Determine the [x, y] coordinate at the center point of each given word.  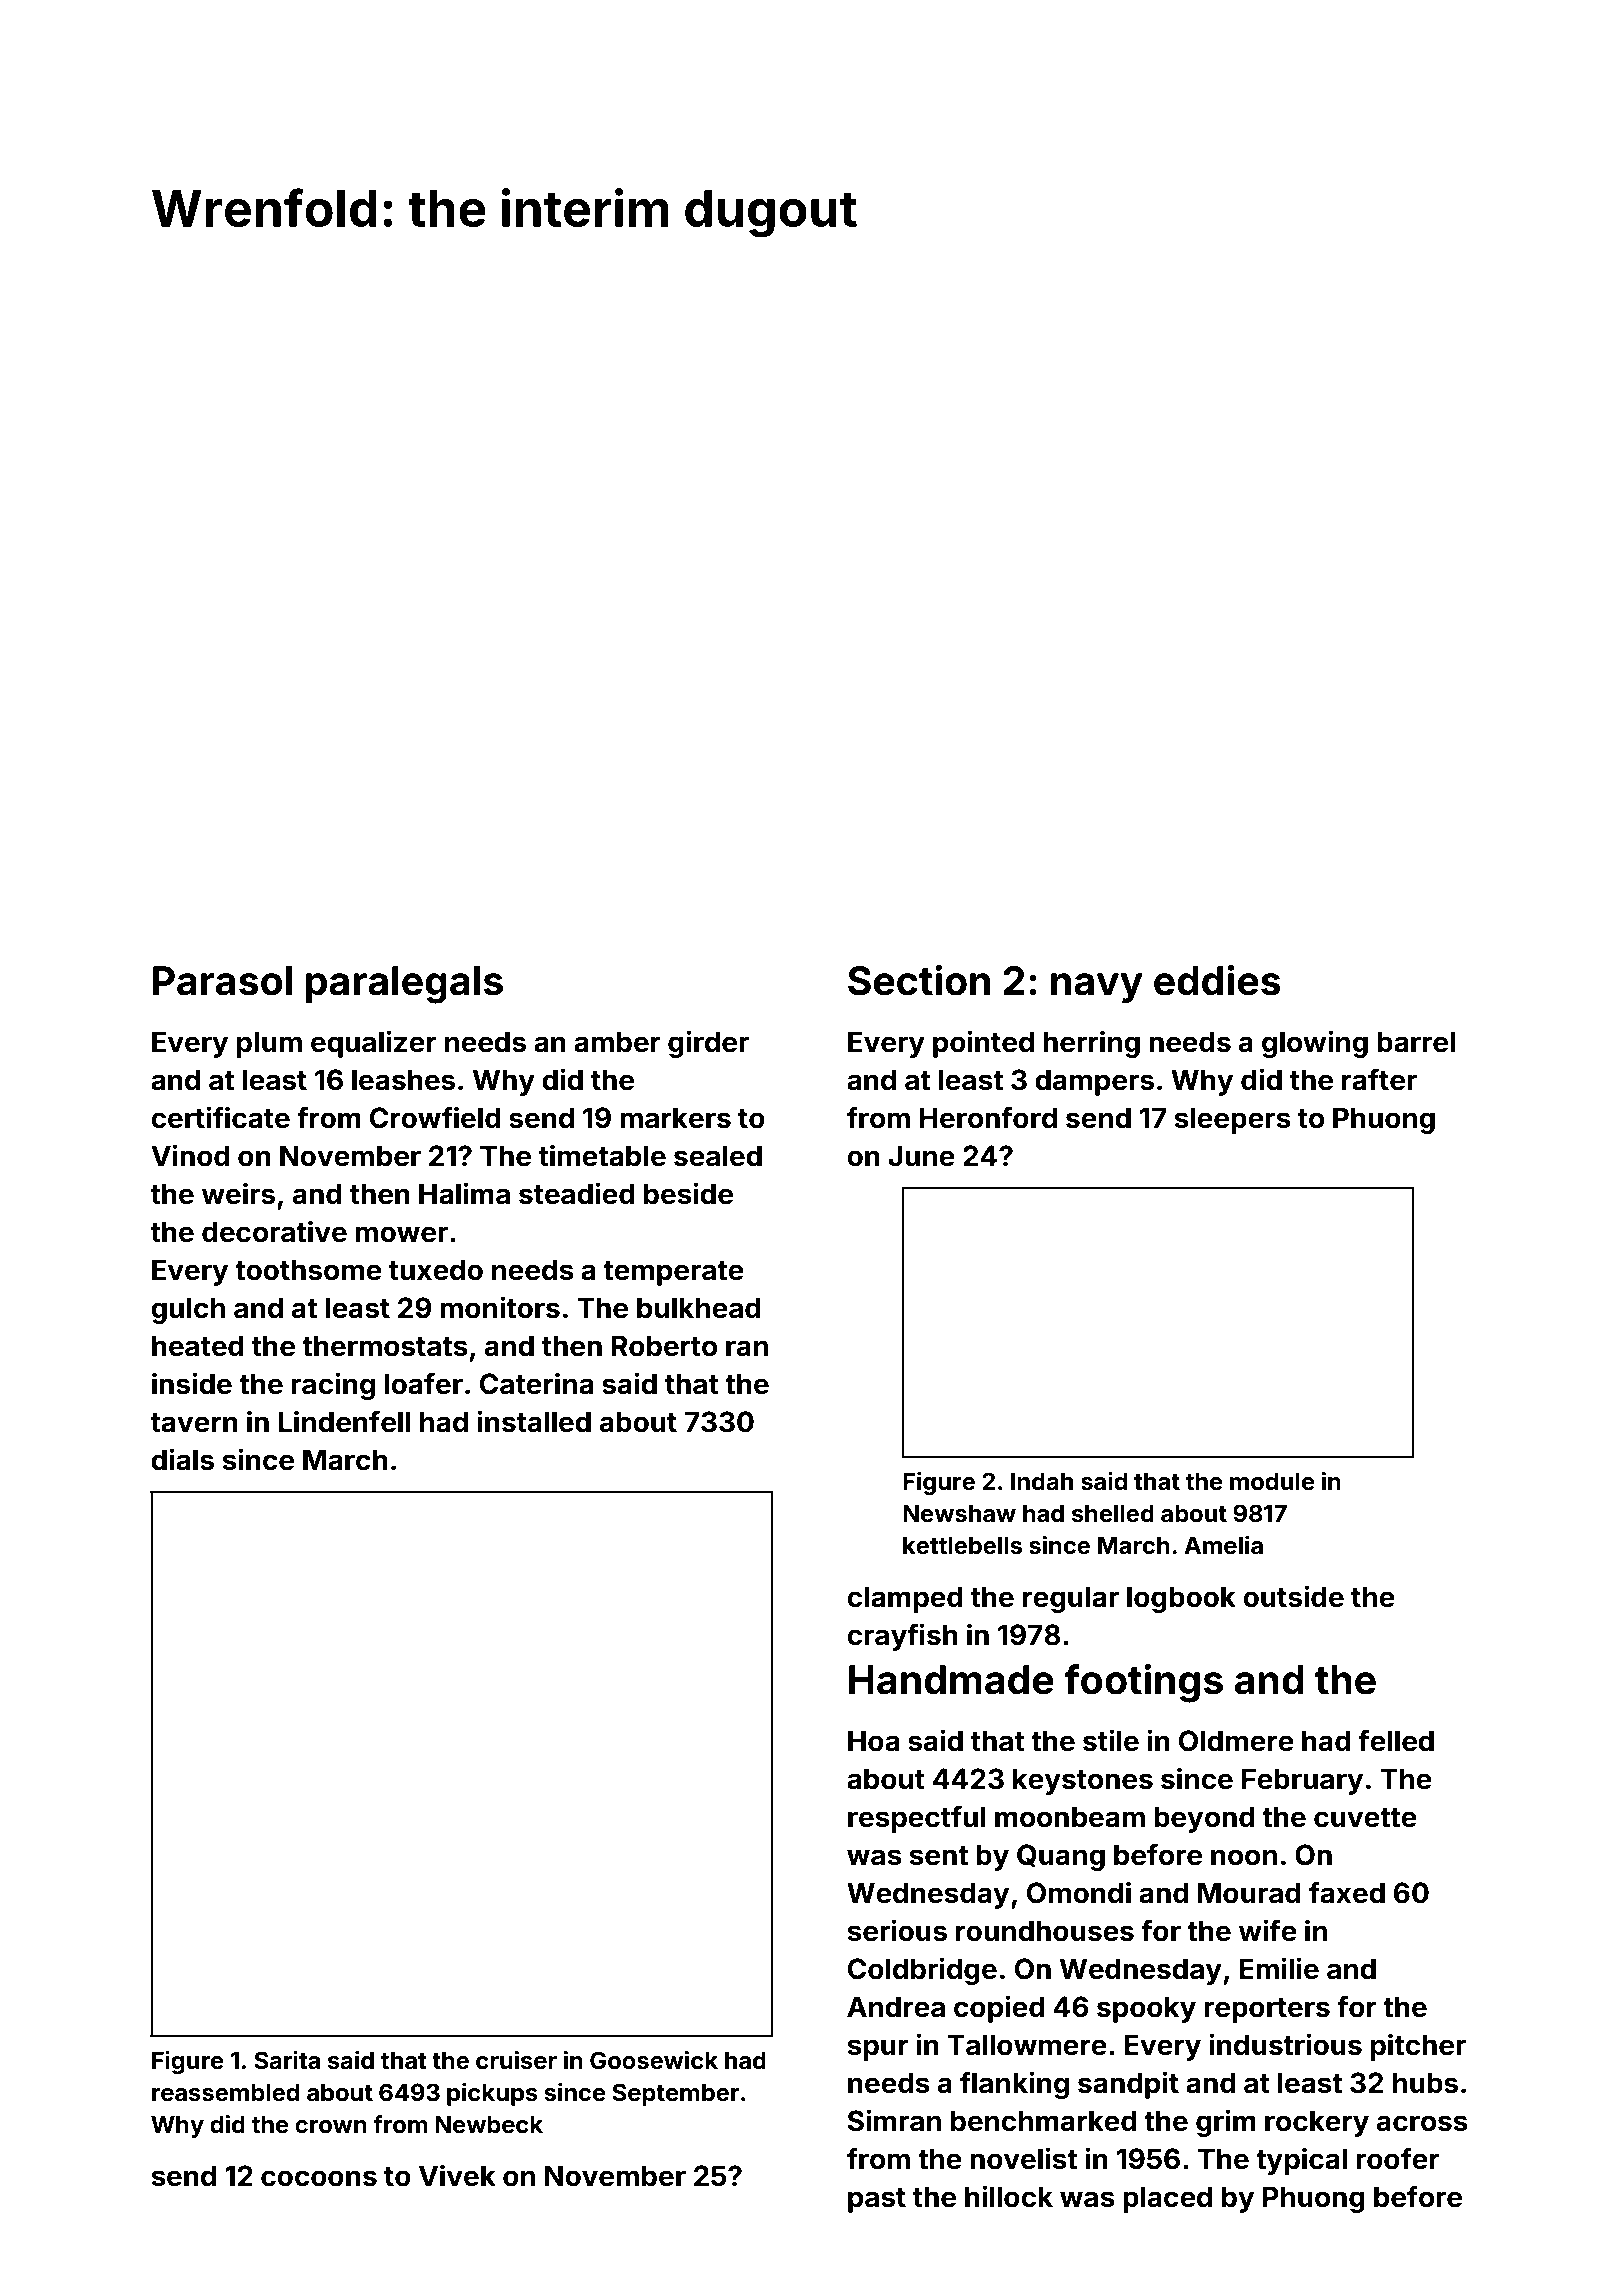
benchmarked [1044, 2121]
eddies [1217, 980]
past [877, 2200]
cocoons [319, 2178]
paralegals [404, 985]
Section [919, 980]
